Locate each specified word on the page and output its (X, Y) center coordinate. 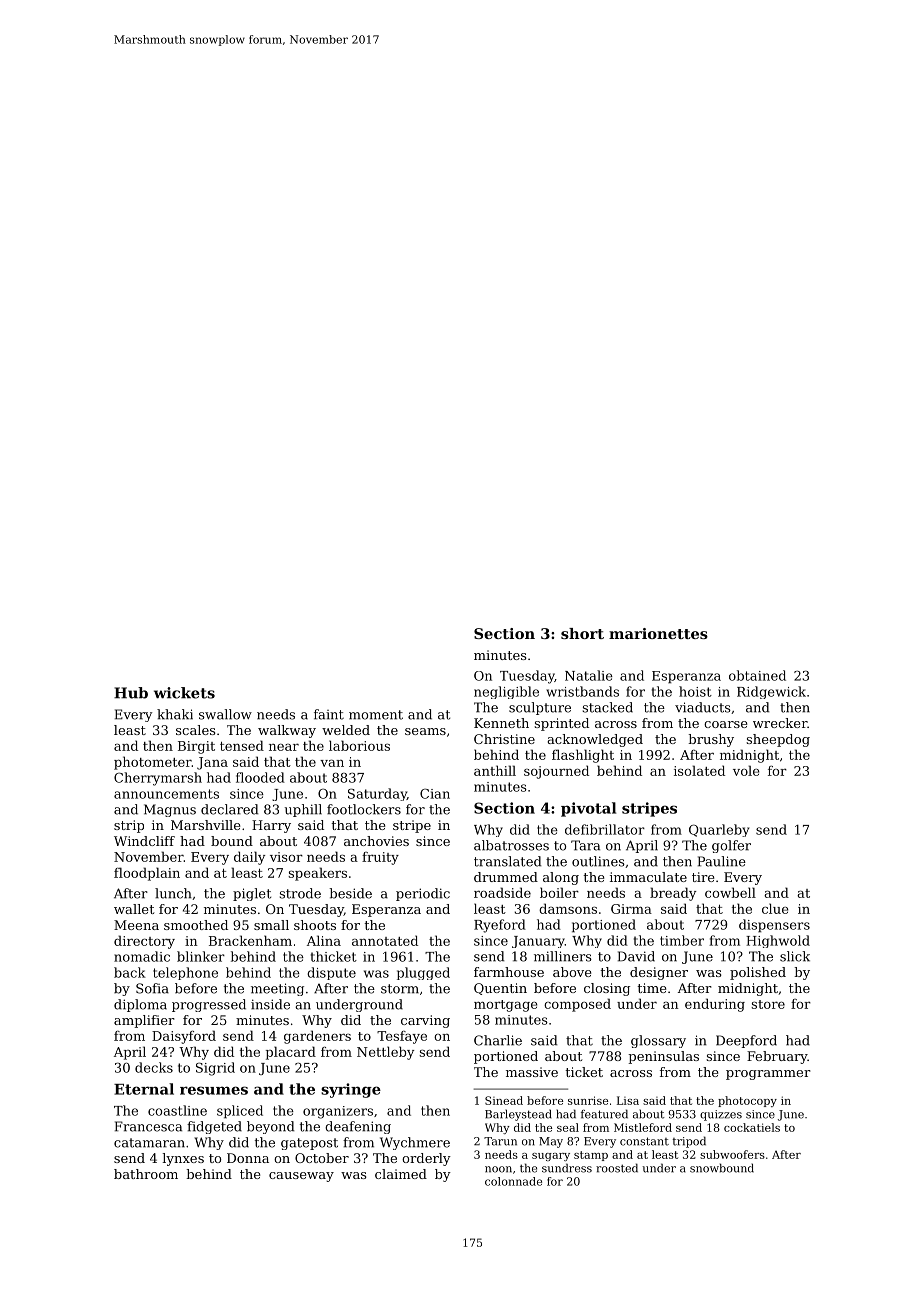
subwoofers (732, 1154)
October (322, 1158)
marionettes (658, 633)
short (582, 633)
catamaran (149, 1143)
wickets (184, 693)
